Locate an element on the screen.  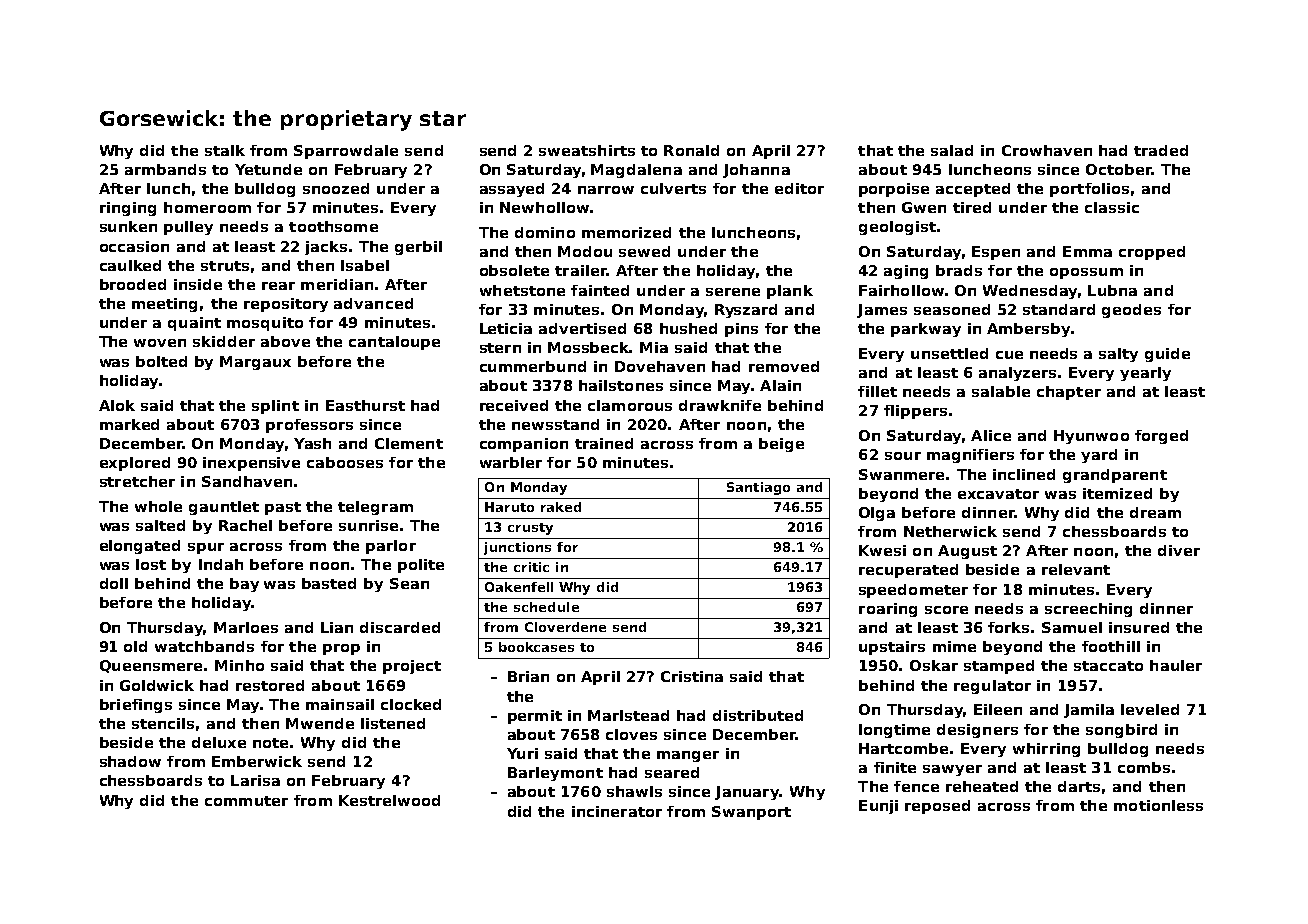
shadow is located at coordinates (130, 761).
